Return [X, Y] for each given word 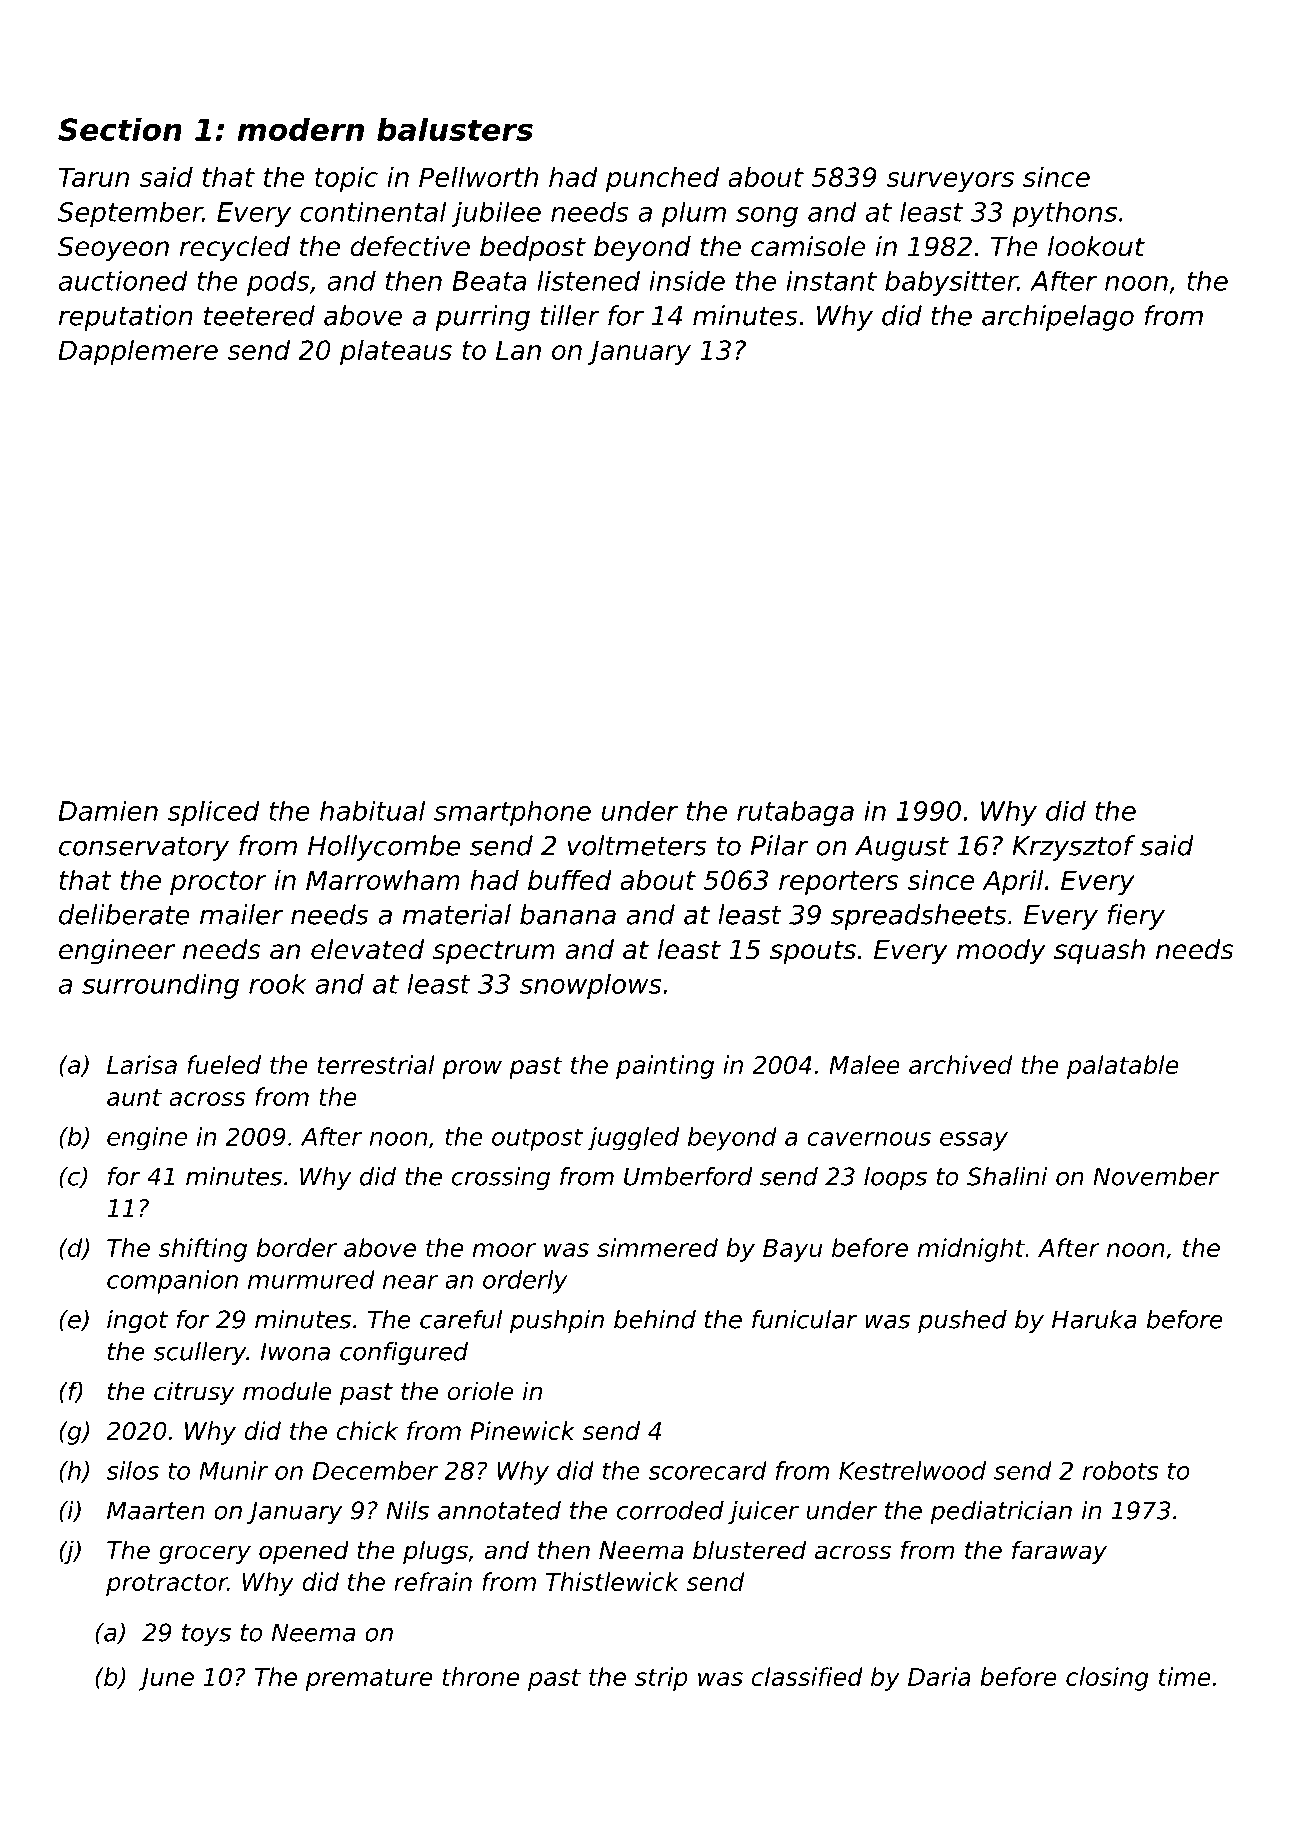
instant [831, 281]
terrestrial [376, 1064]
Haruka [1094, 1319]
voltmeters [637, 845]
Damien [108, 811]
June [166, 1679]
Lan [518, 350]
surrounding [160, 986]
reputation [126, 318]
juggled [633, 1139]
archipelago [1058, 318]
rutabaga [795, 813]
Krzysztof [1073, 848]
